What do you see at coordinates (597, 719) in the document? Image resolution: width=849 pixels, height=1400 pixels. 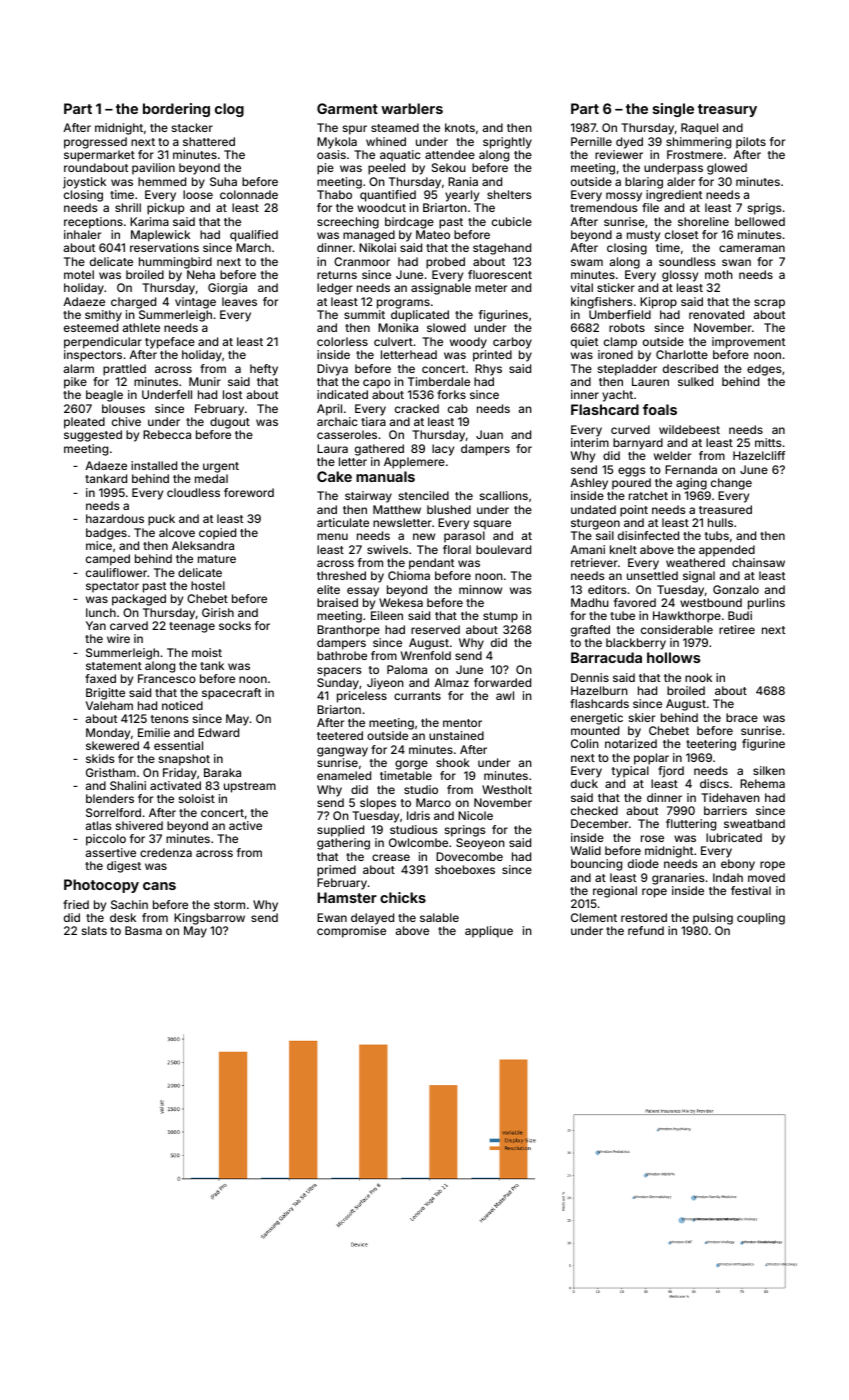 I see `energetic` at bounding box center [597, 719].
